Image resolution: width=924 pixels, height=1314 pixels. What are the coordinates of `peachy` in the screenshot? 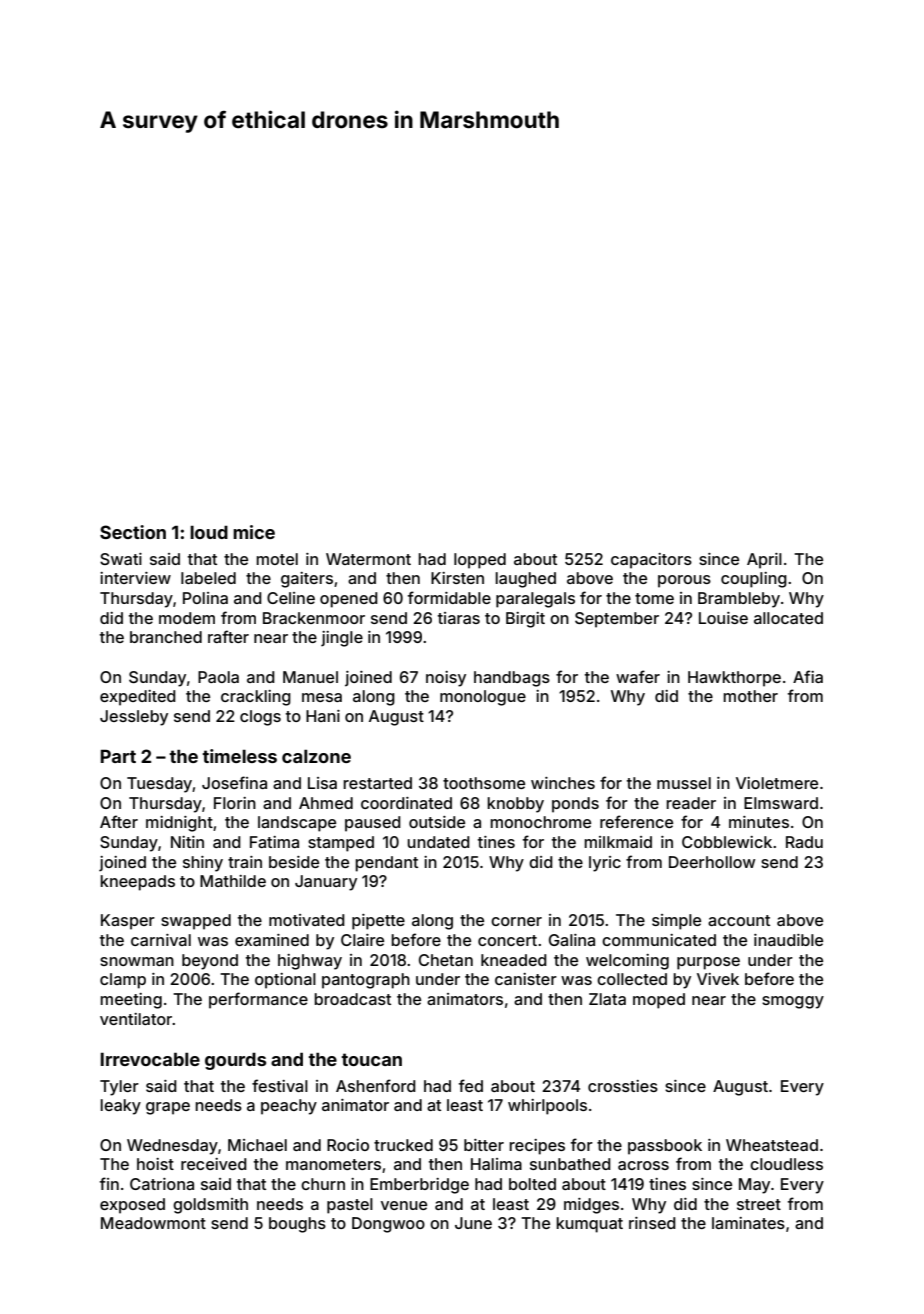 It's located at (289, 1107).
